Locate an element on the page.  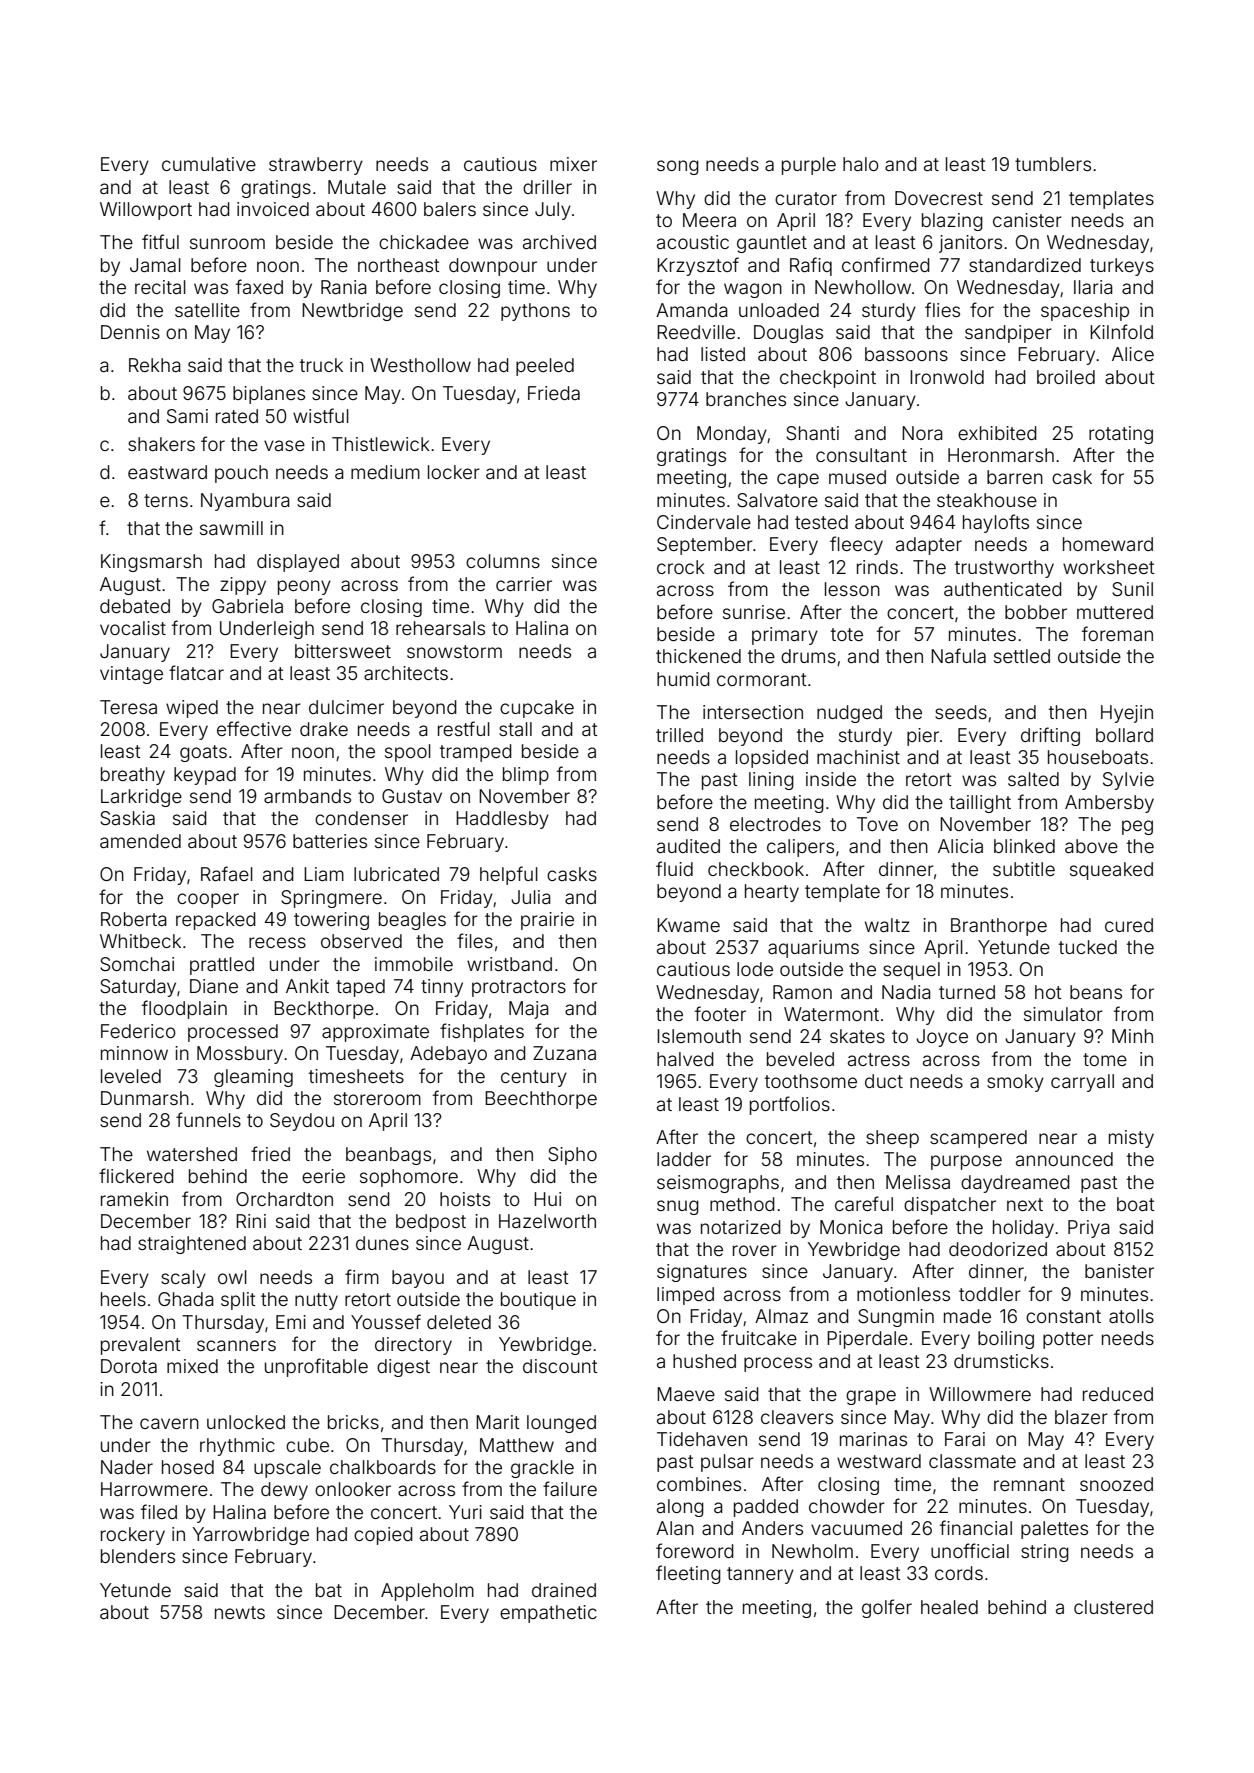
blazer is located at coordinates (1081, 1417).
